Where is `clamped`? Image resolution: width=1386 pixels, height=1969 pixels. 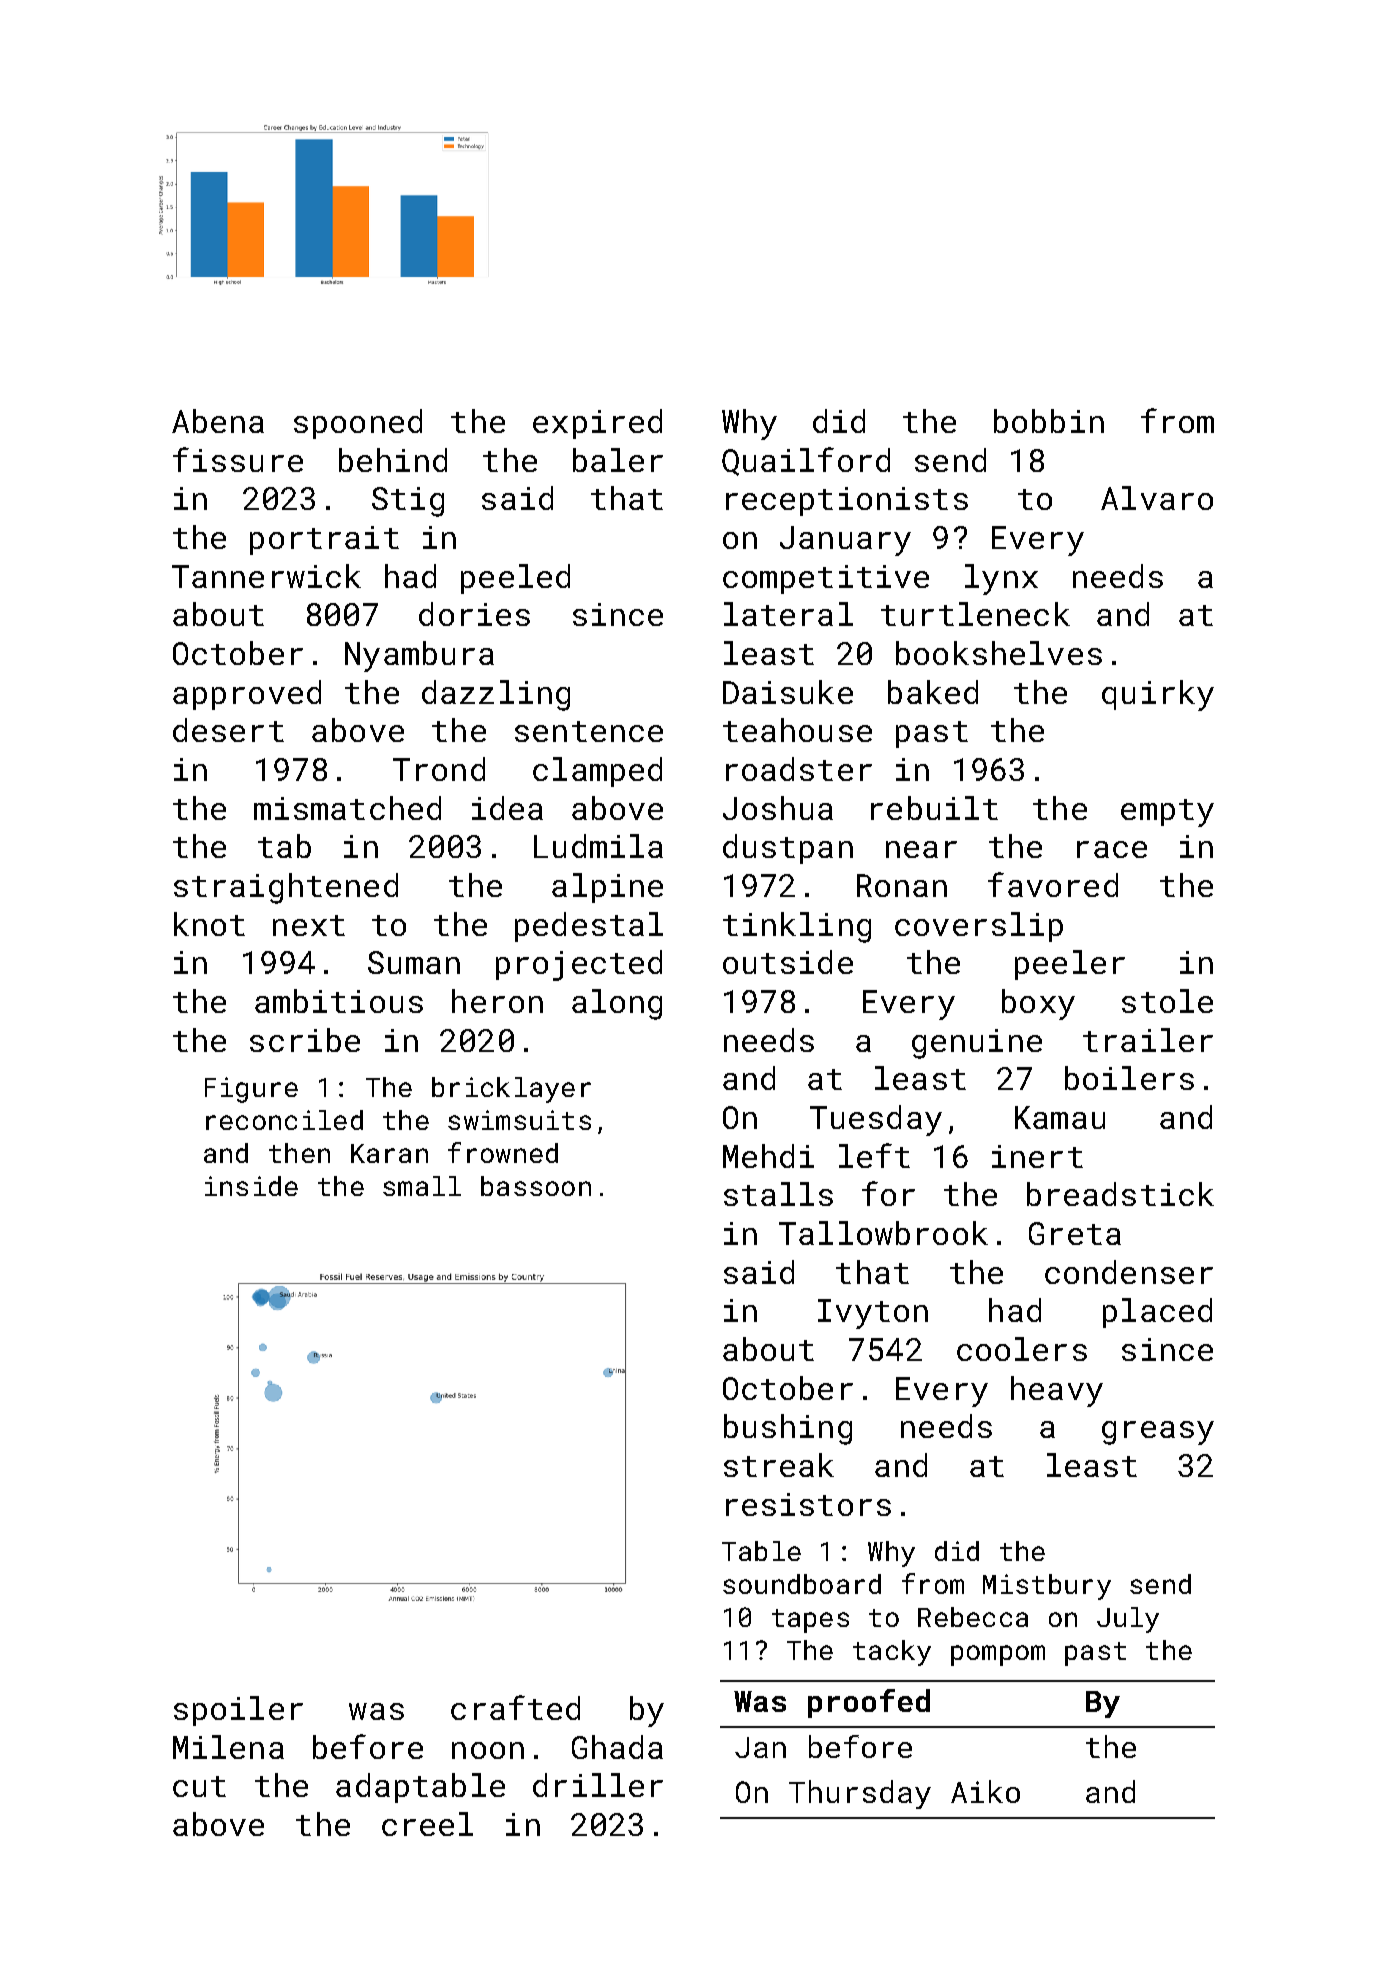 clamped is located at coordinates (597, 772).
